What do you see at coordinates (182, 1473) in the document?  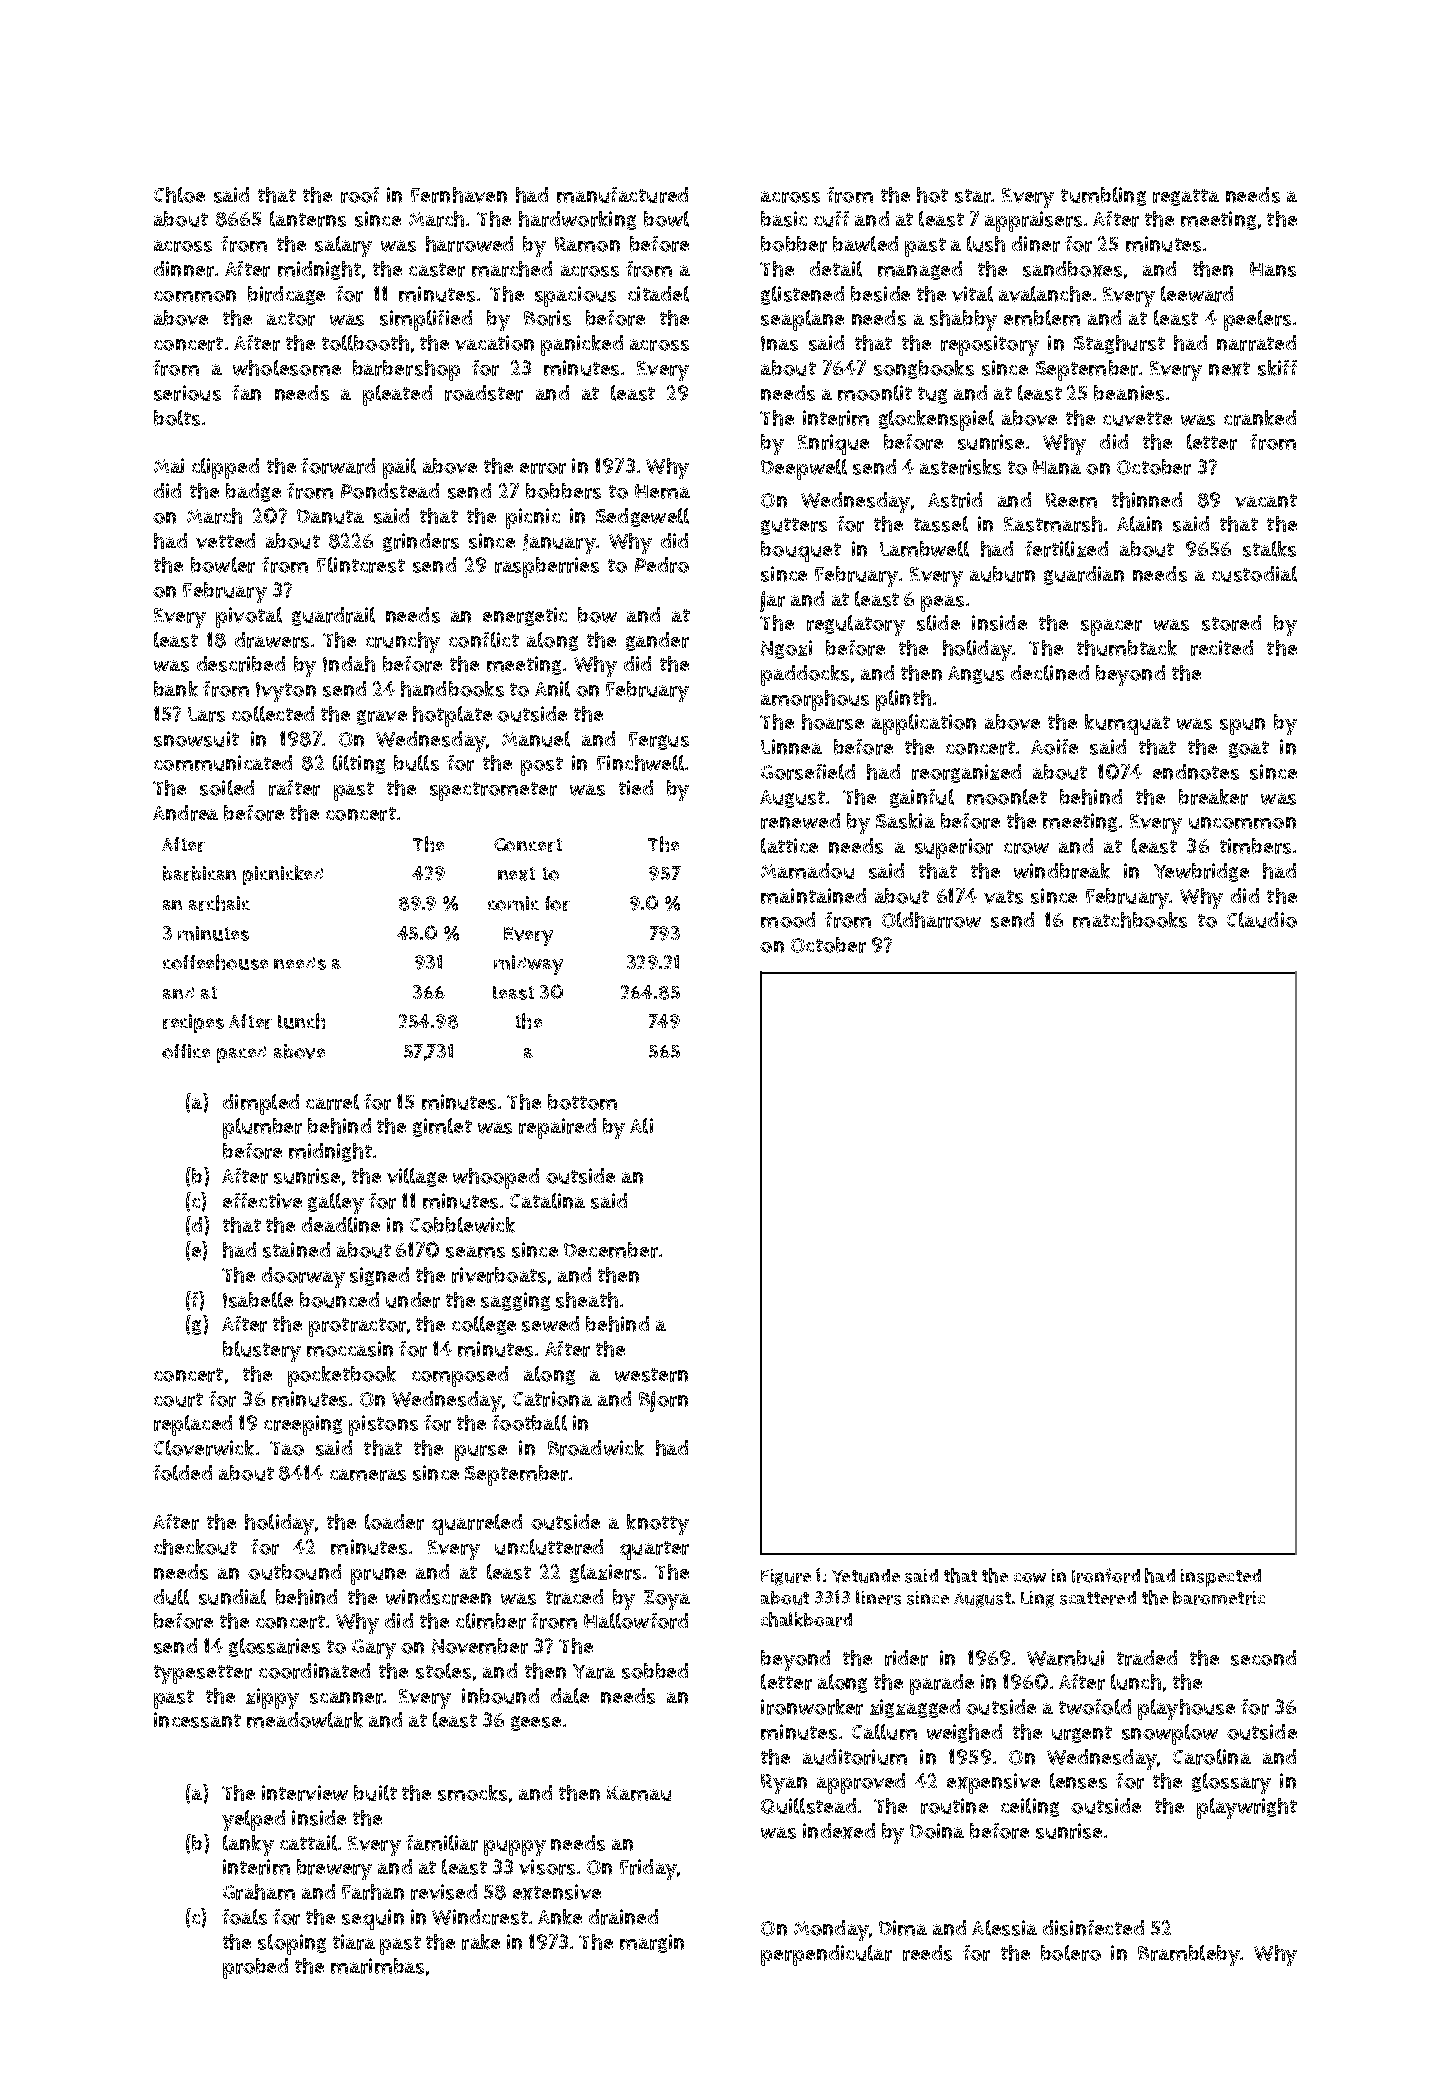 I see `folded` at bounding box center [182, 1473].
